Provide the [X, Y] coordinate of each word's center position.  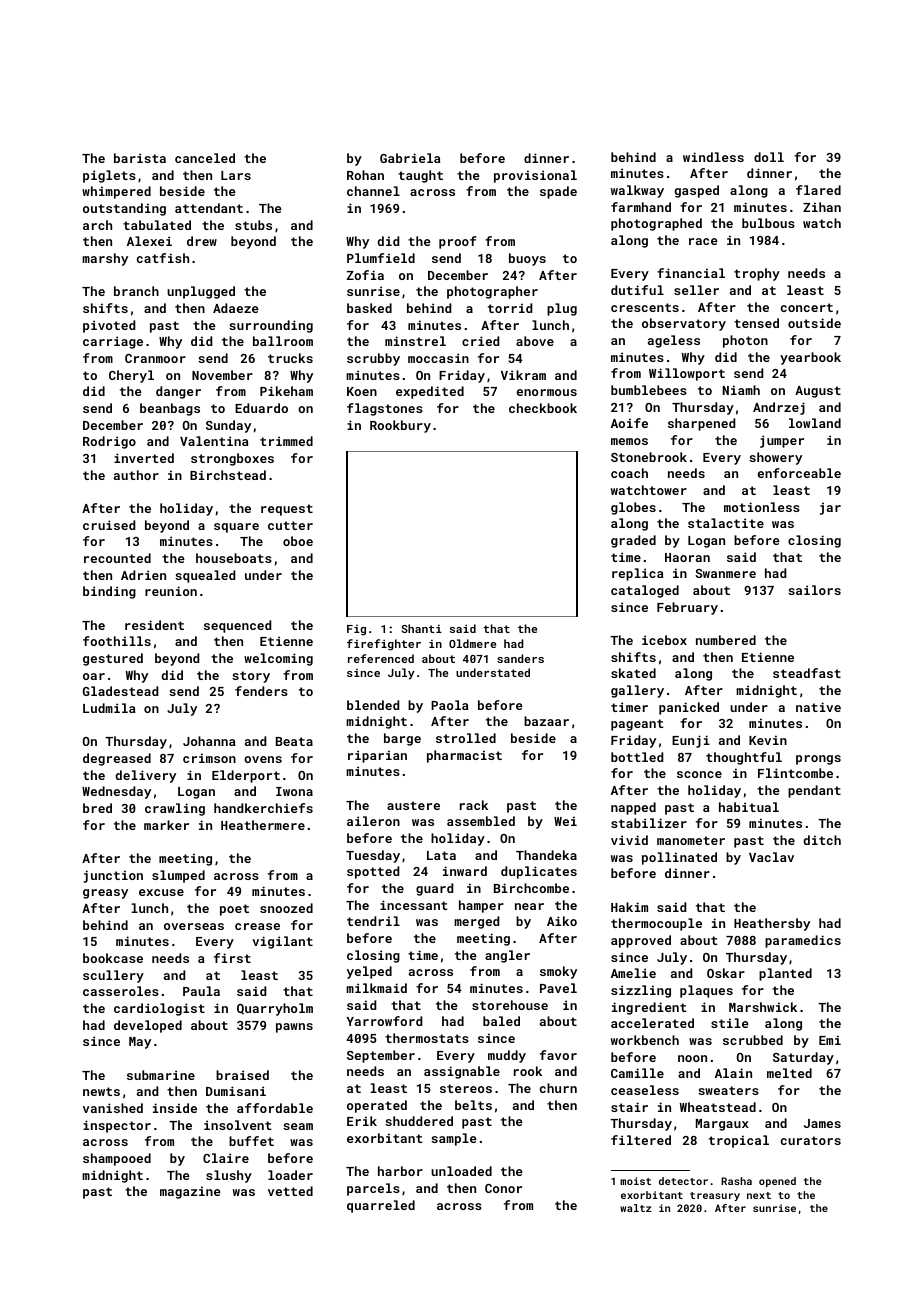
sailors [814, 590]
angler [507, 956]
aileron [373, 821]
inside [175, 1108]
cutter [290, 525]
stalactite [726, 523]
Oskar [726, 973]
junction [113, 876]
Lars [236, 175]
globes [633, 508]
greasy [105, 894]
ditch [822, 840]
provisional [535, 176]
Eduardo [261, 408]
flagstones [385, 409]
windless [713, 157]
